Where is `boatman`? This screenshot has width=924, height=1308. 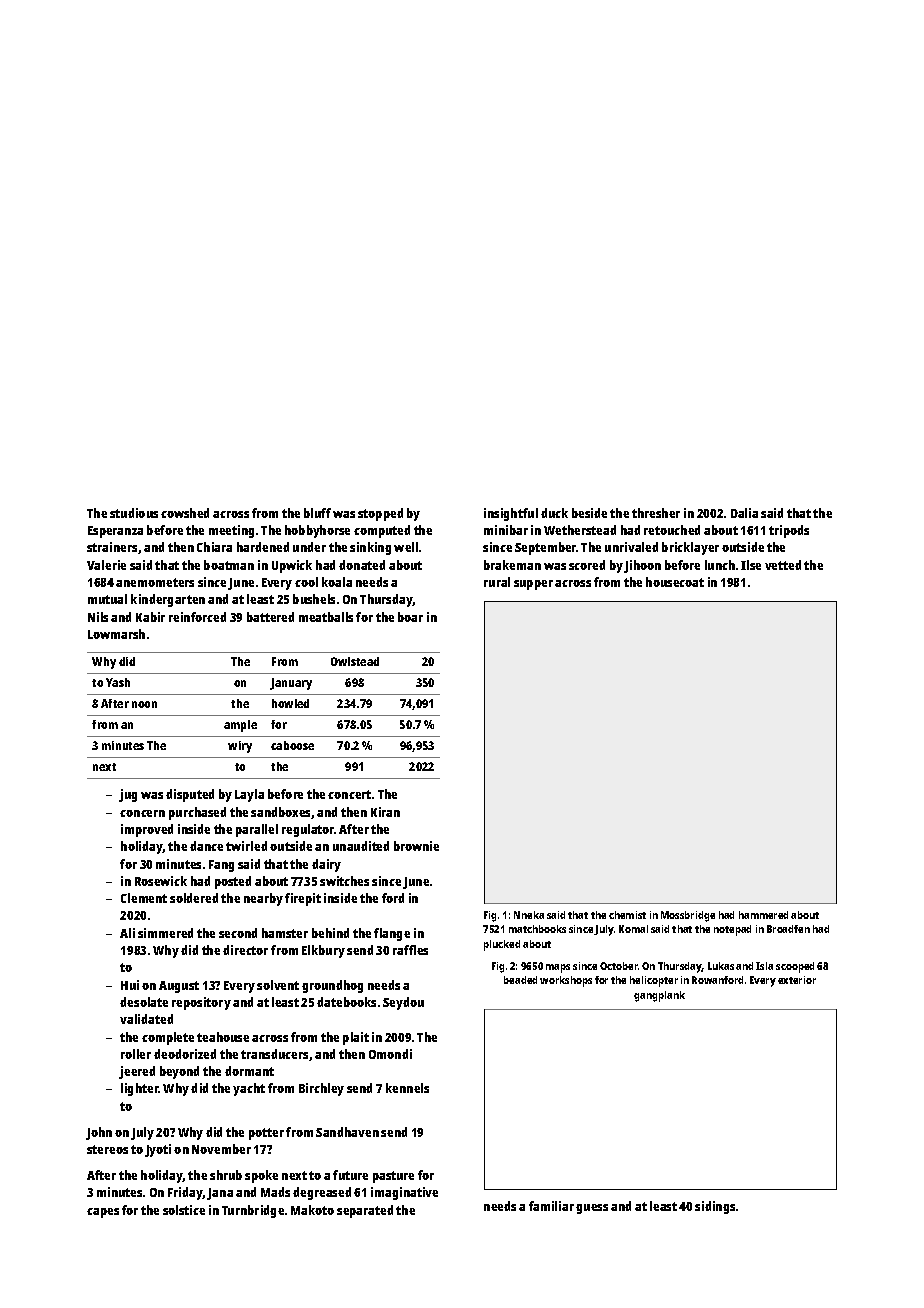 boatman is located at coordinates (229, 565).
